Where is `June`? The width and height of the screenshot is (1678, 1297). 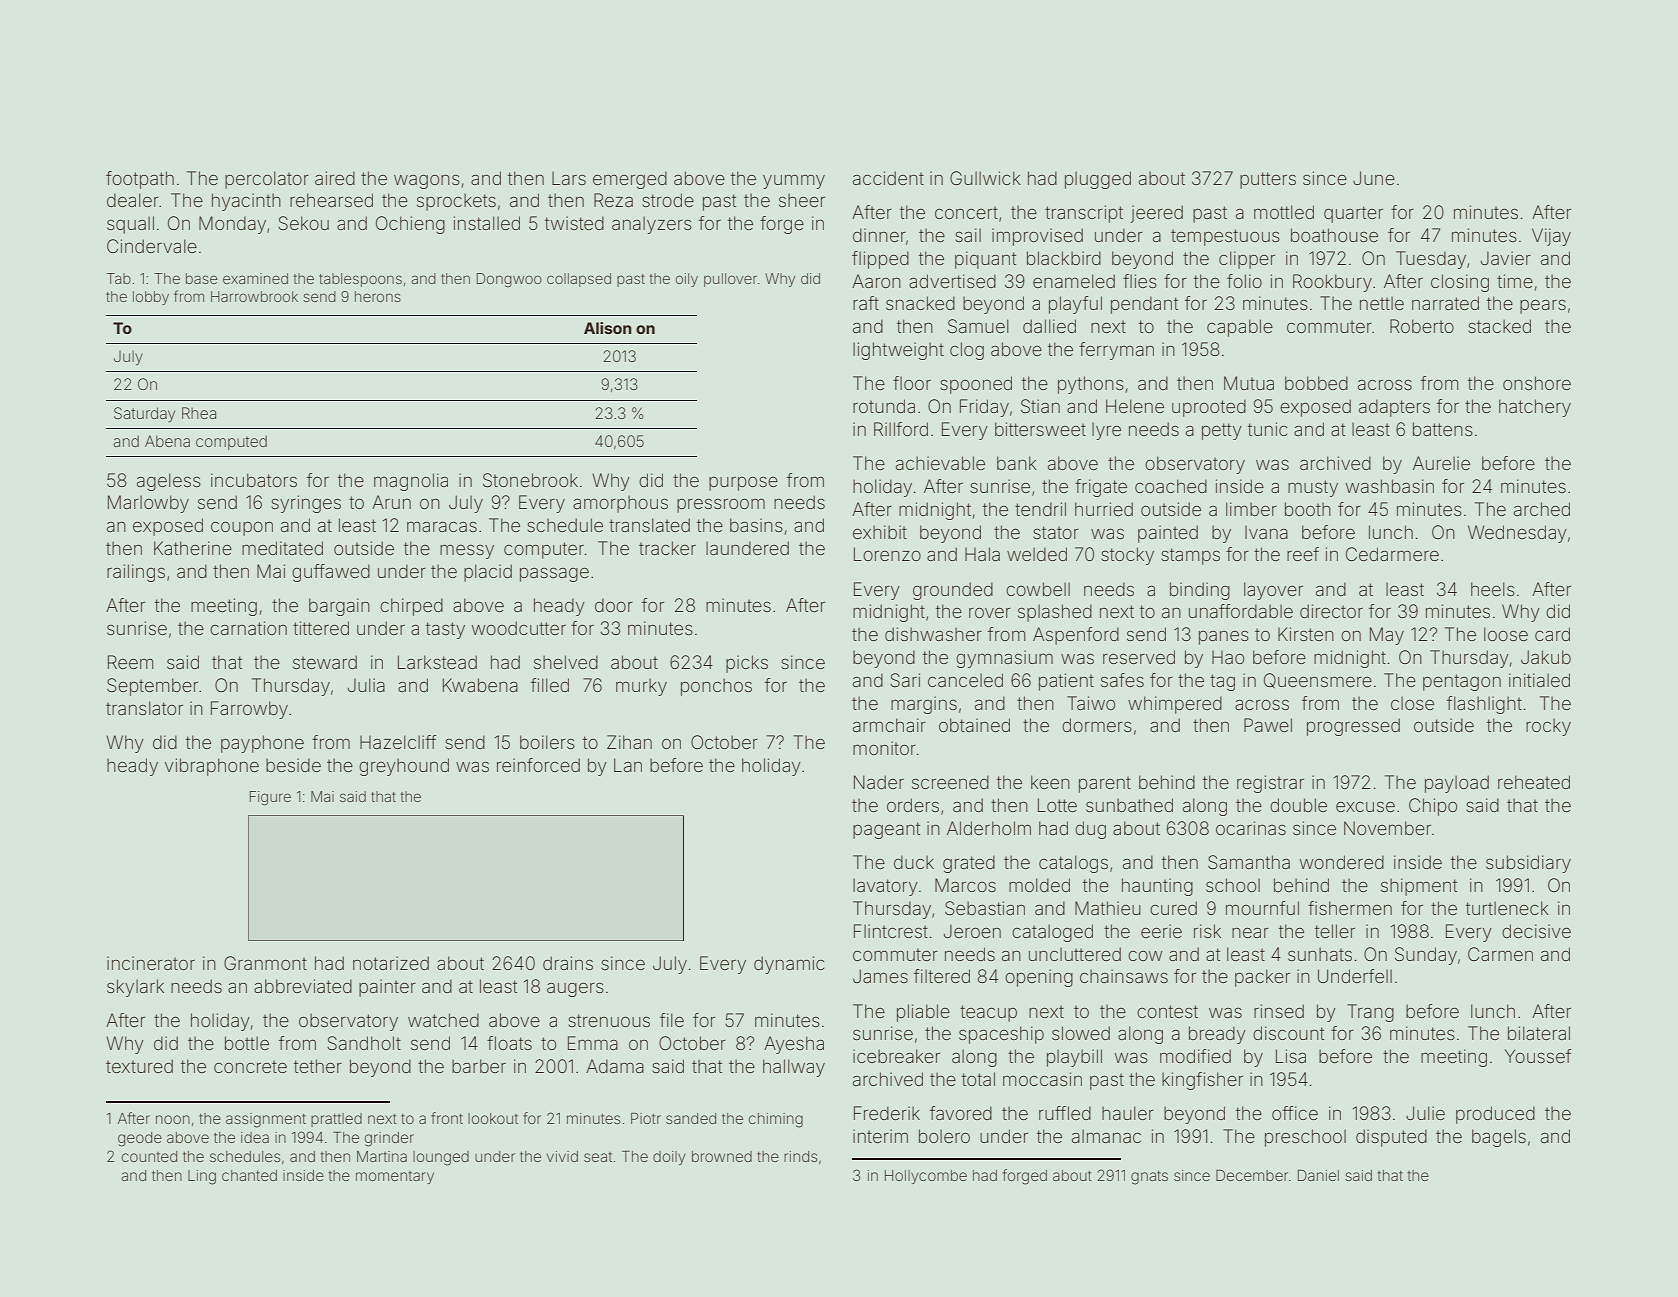
June is located at coordinates (1374, 178).
